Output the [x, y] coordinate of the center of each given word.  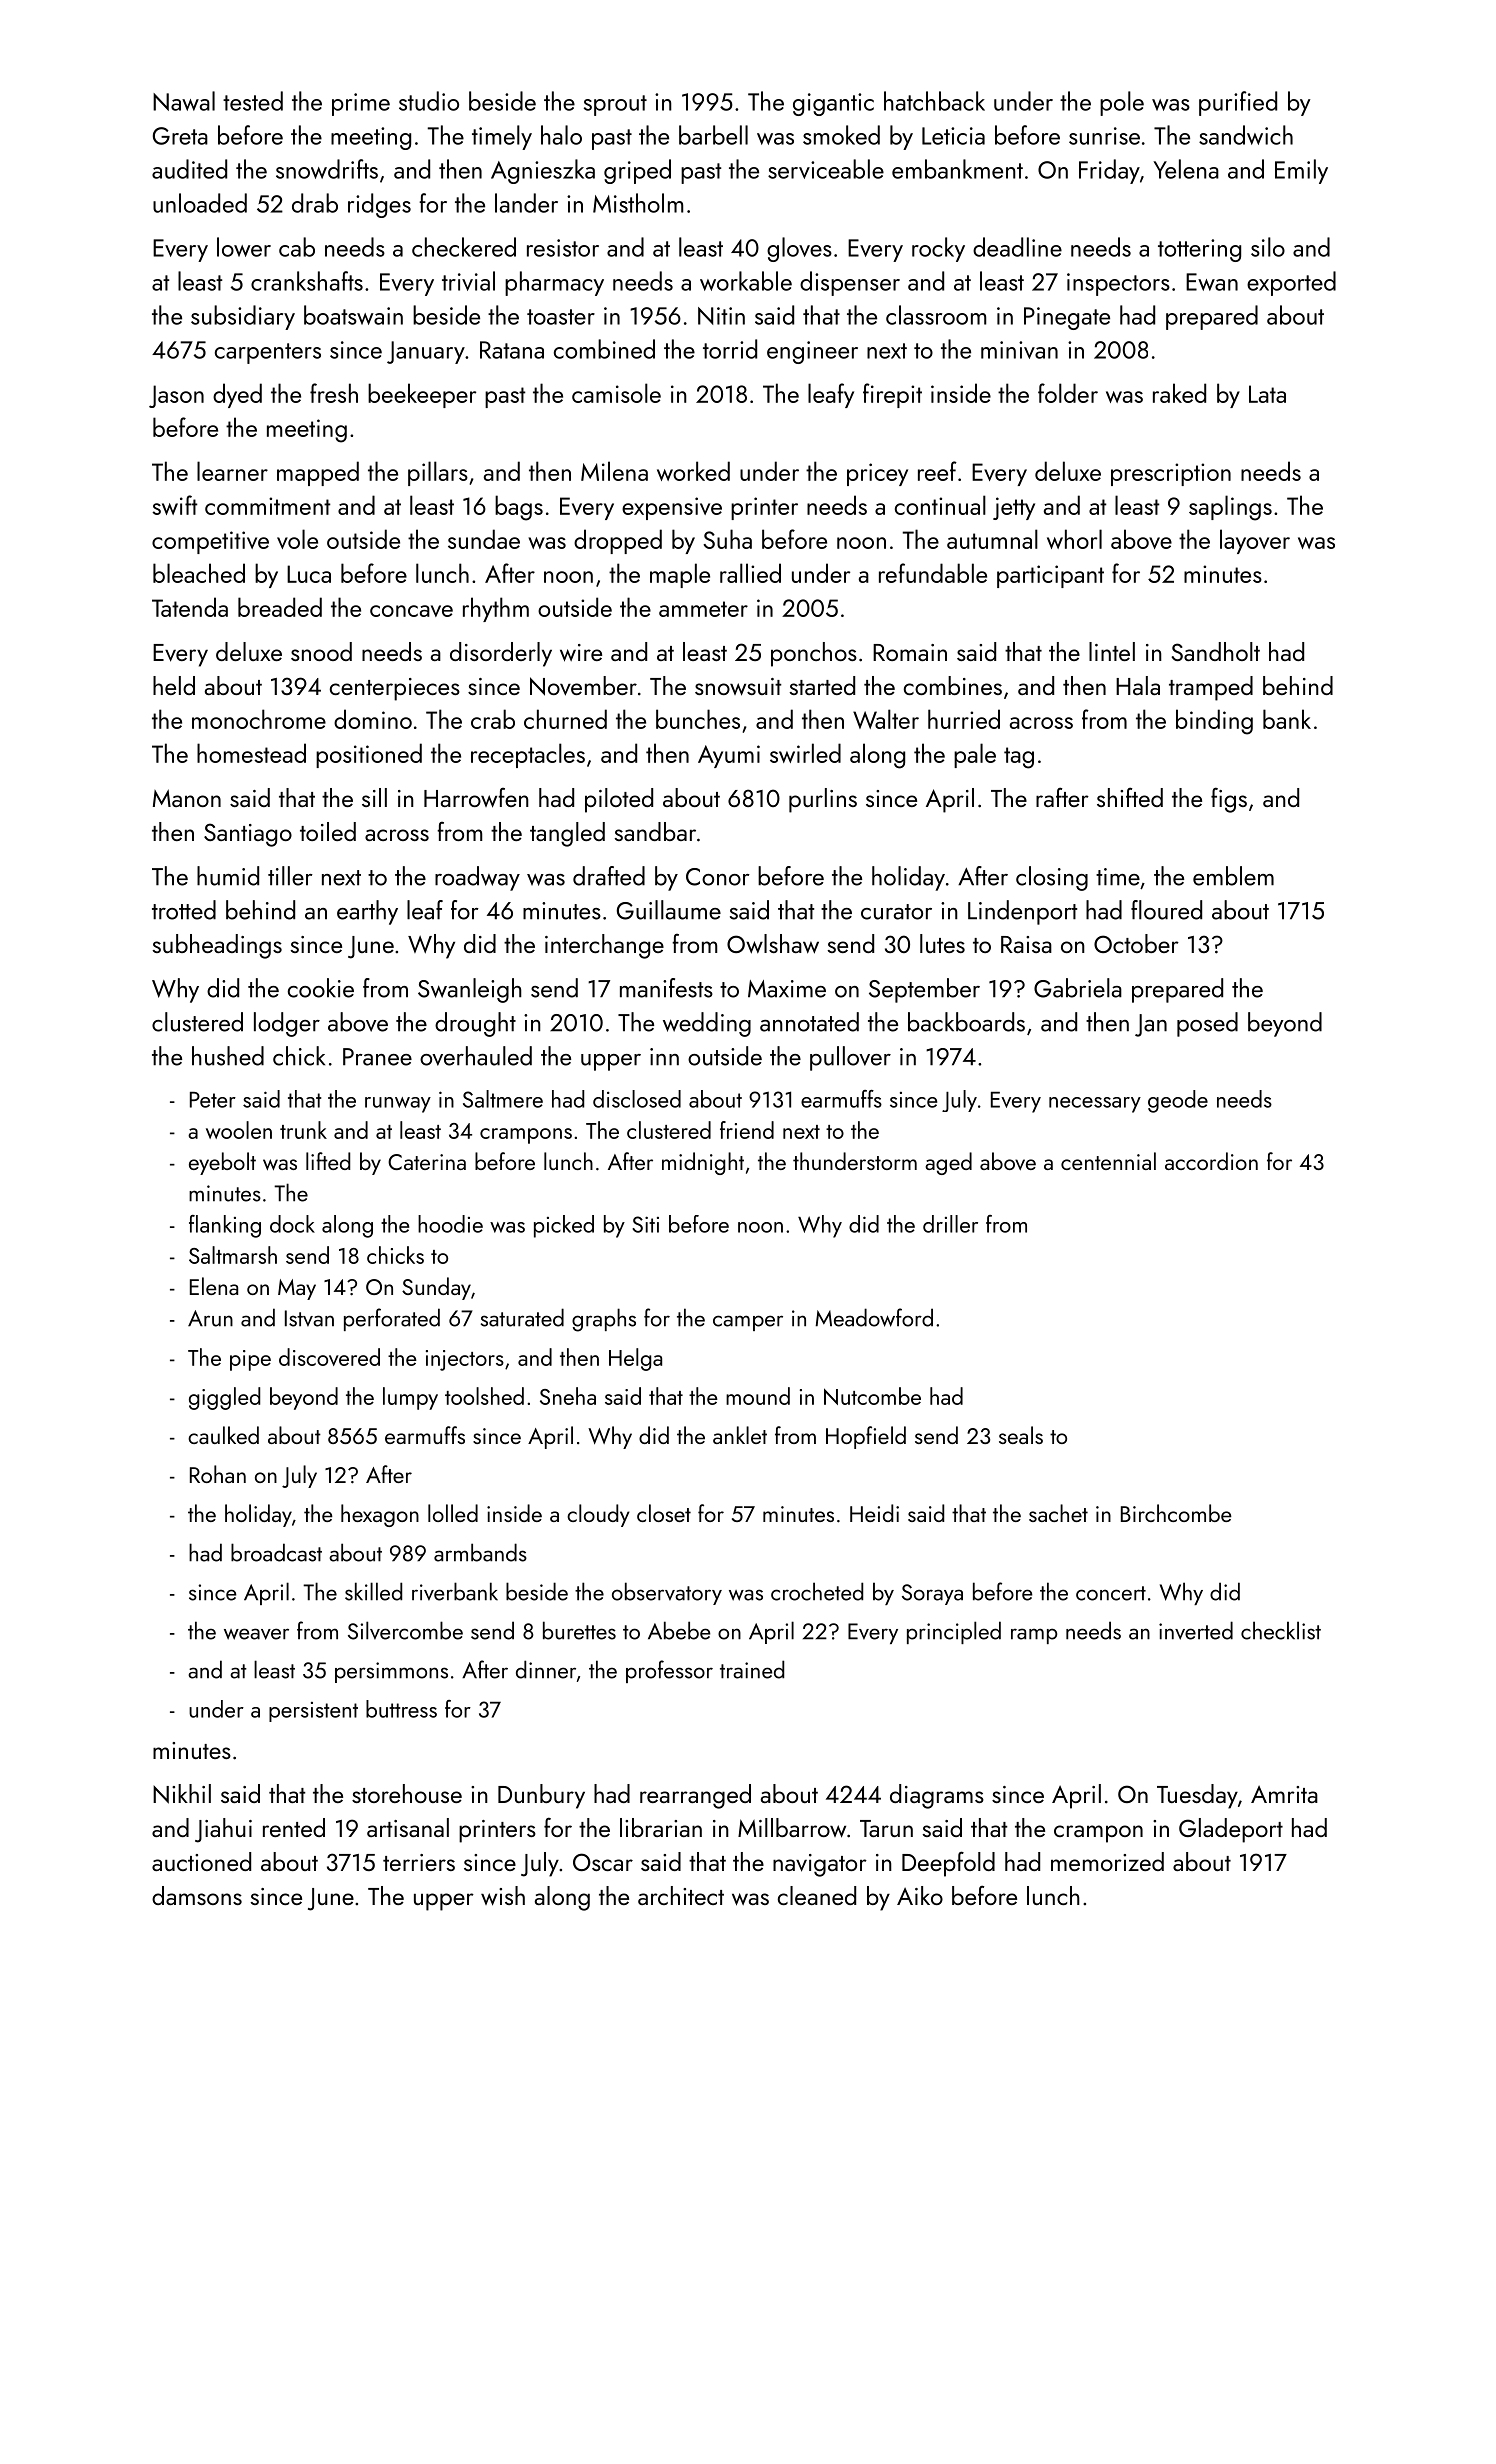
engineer [812, 352]
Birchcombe [1176, 1513]
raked [1179, 393]
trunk [303, 1130]
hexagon [380, 1515]
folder [1068, 393]
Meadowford [874, 1317]
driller [950, 1224]
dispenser [850, 283]
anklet [740, 1435]
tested [253, 101]
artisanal [408, 1827]
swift [175, 505]
